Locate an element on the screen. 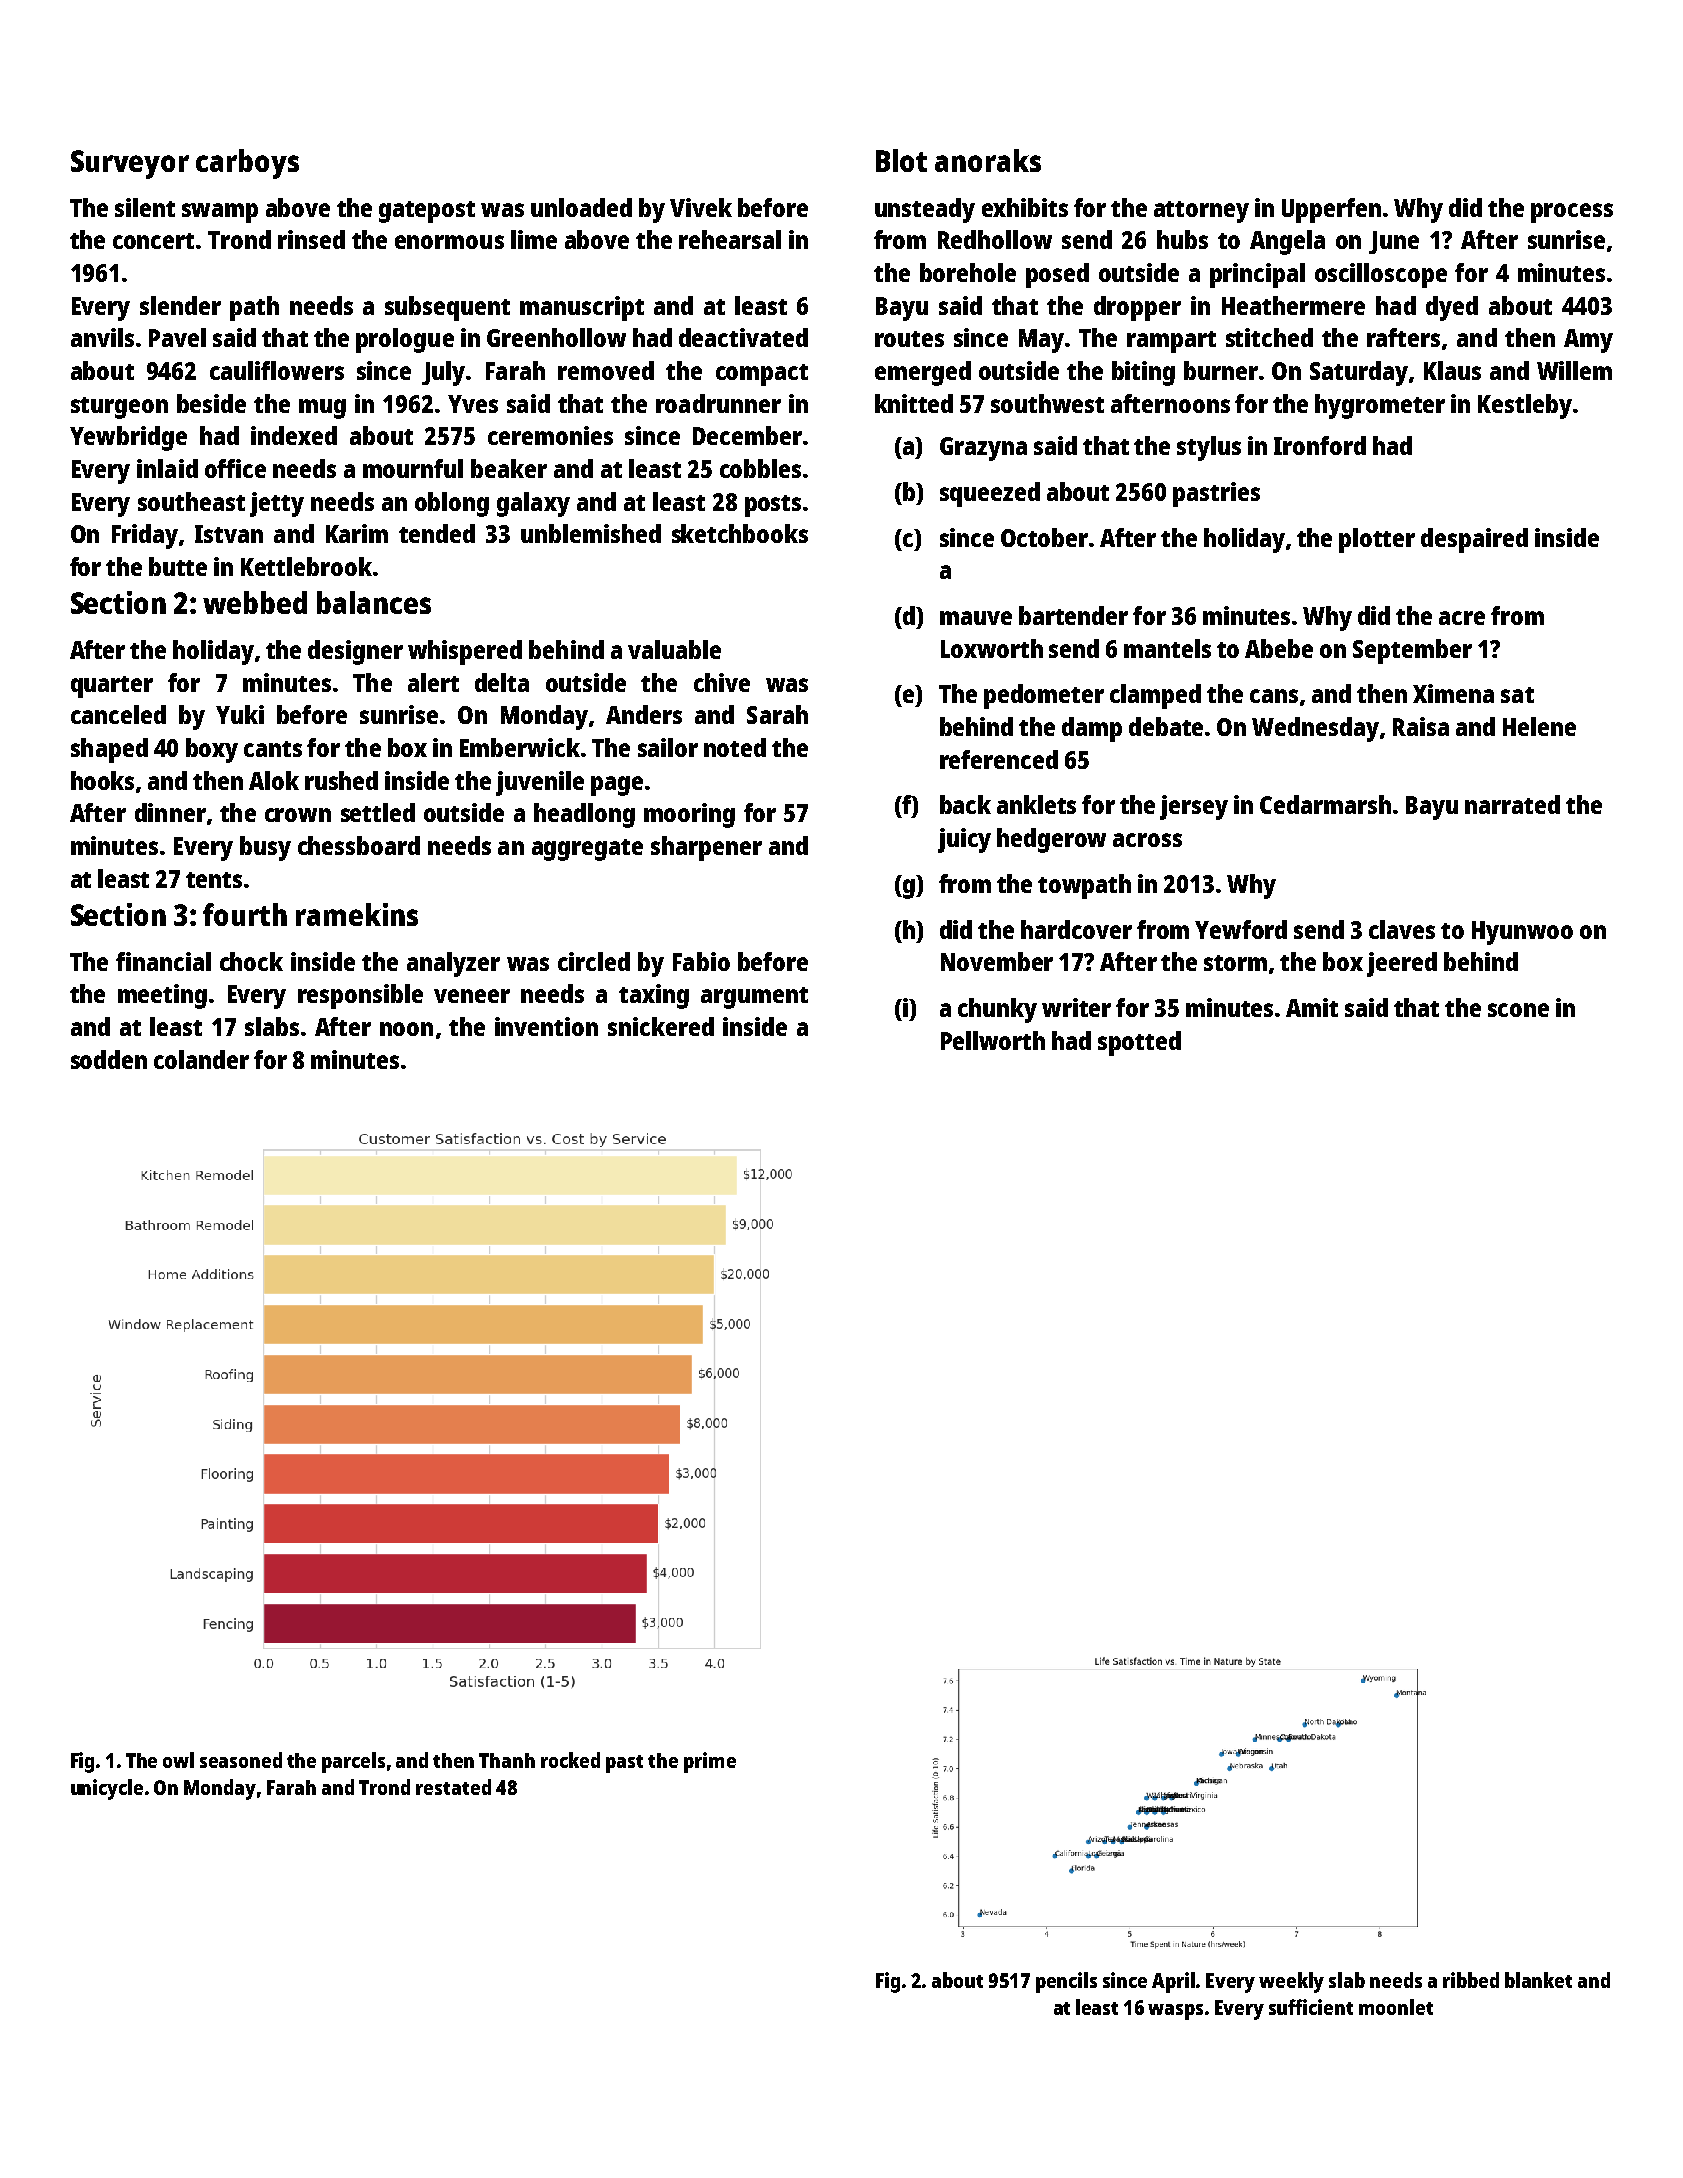 Image resolution: width=1683 pixels, height=2178 pixels. jeered is located at coordinates (1402, 964).
